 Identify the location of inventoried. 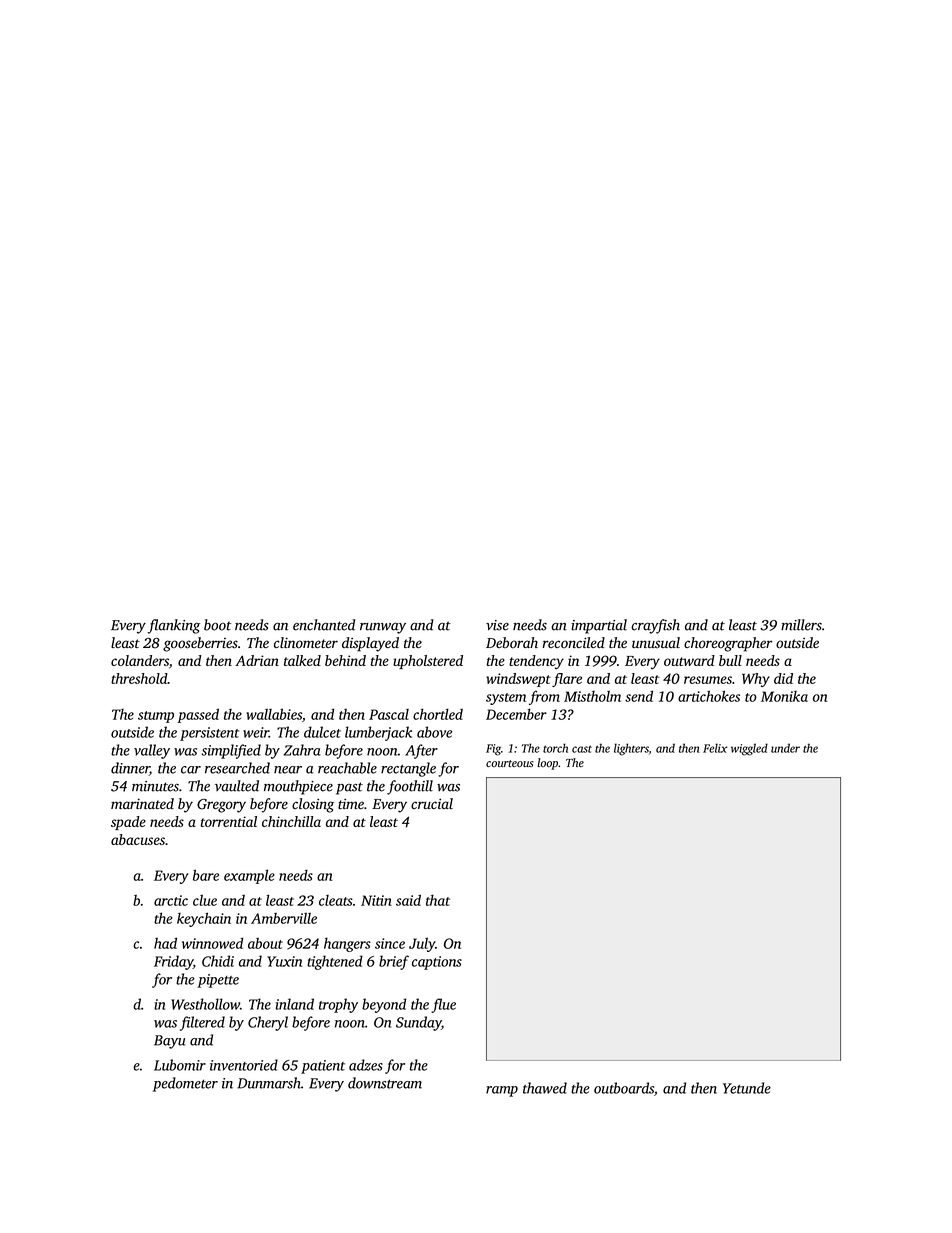
(244, 1065).
